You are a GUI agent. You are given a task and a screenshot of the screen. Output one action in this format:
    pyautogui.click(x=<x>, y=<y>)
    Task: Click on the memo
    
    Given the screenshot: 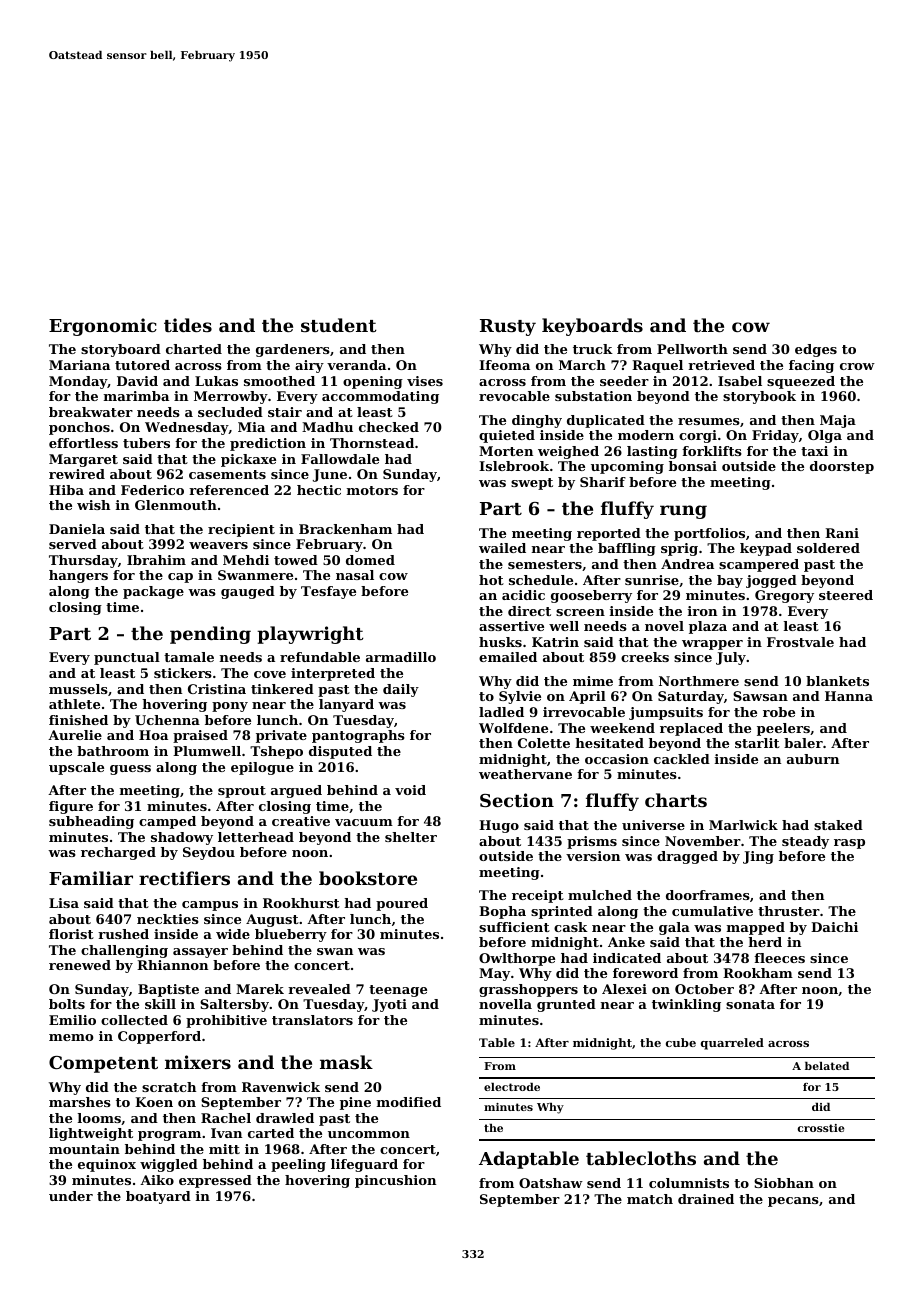 What is the action you would take?
    pyautogui.click(x=71, y=1037)
